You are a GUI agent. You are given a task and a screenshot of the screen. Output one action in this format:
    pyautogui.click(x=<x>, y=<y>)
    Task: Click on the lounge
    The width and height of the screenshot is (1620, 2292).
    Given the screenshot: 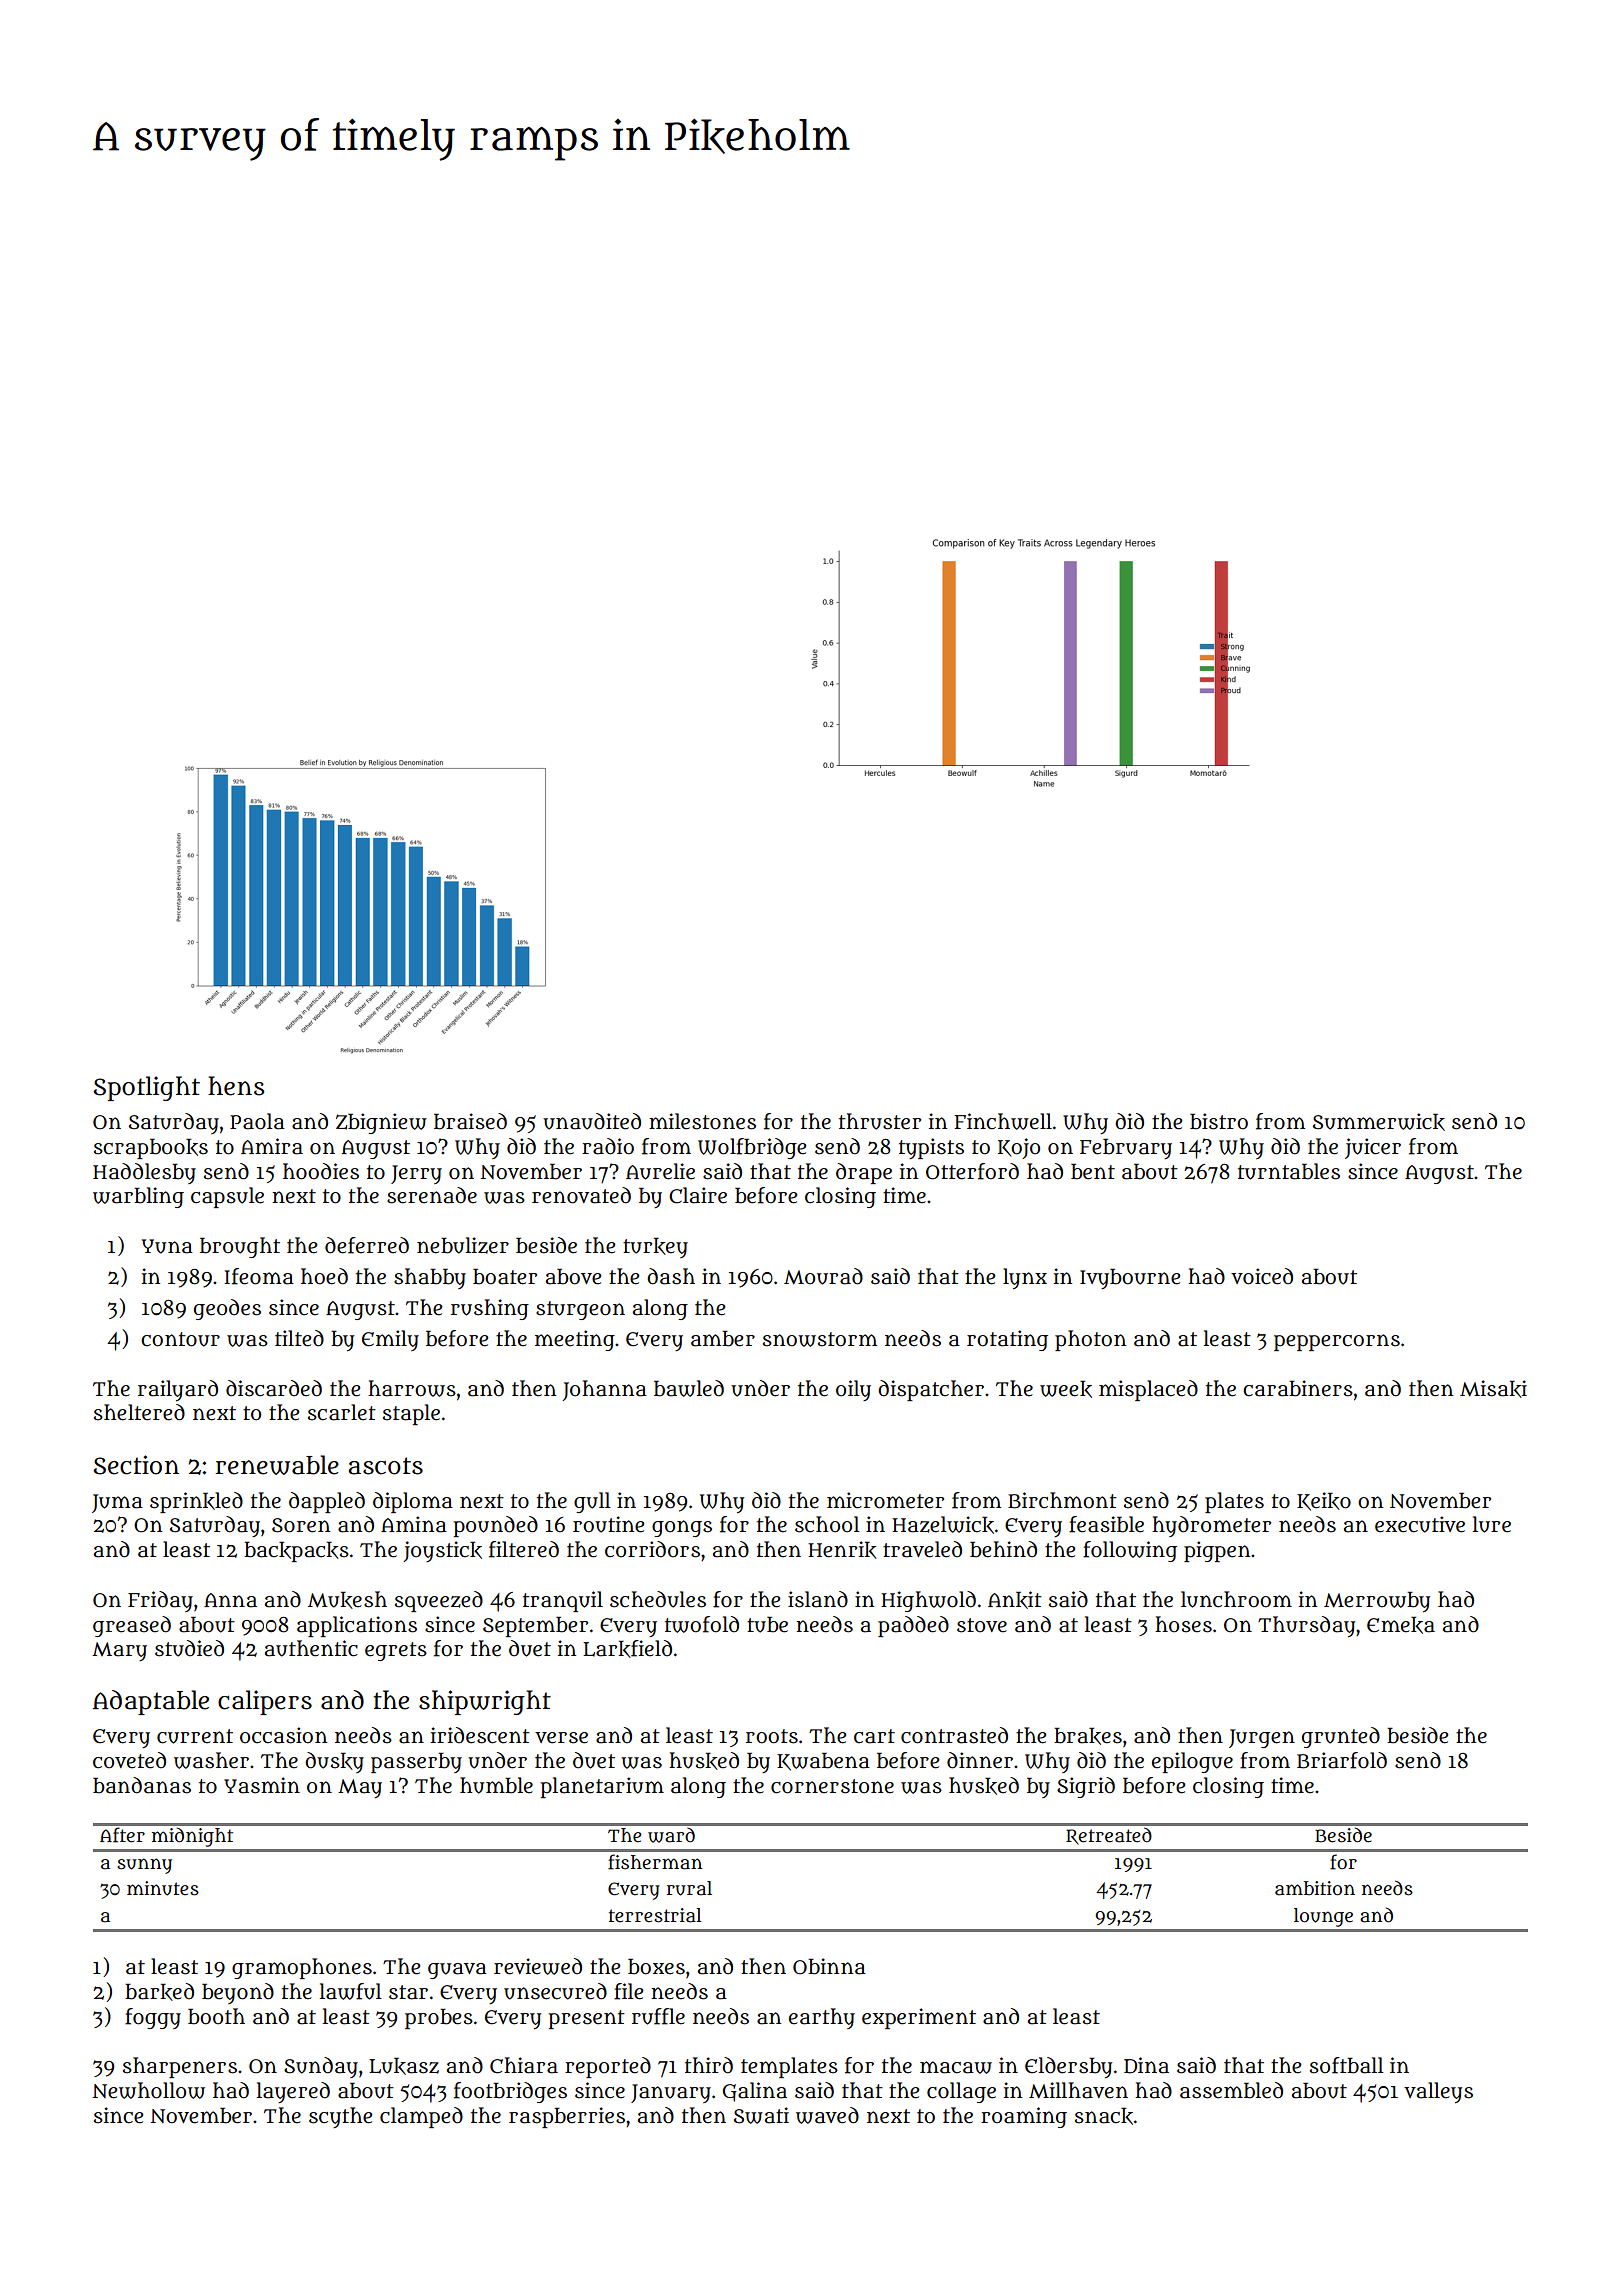 What is the action you would take?
    pyautogui.click(x=1323, y=1917)
